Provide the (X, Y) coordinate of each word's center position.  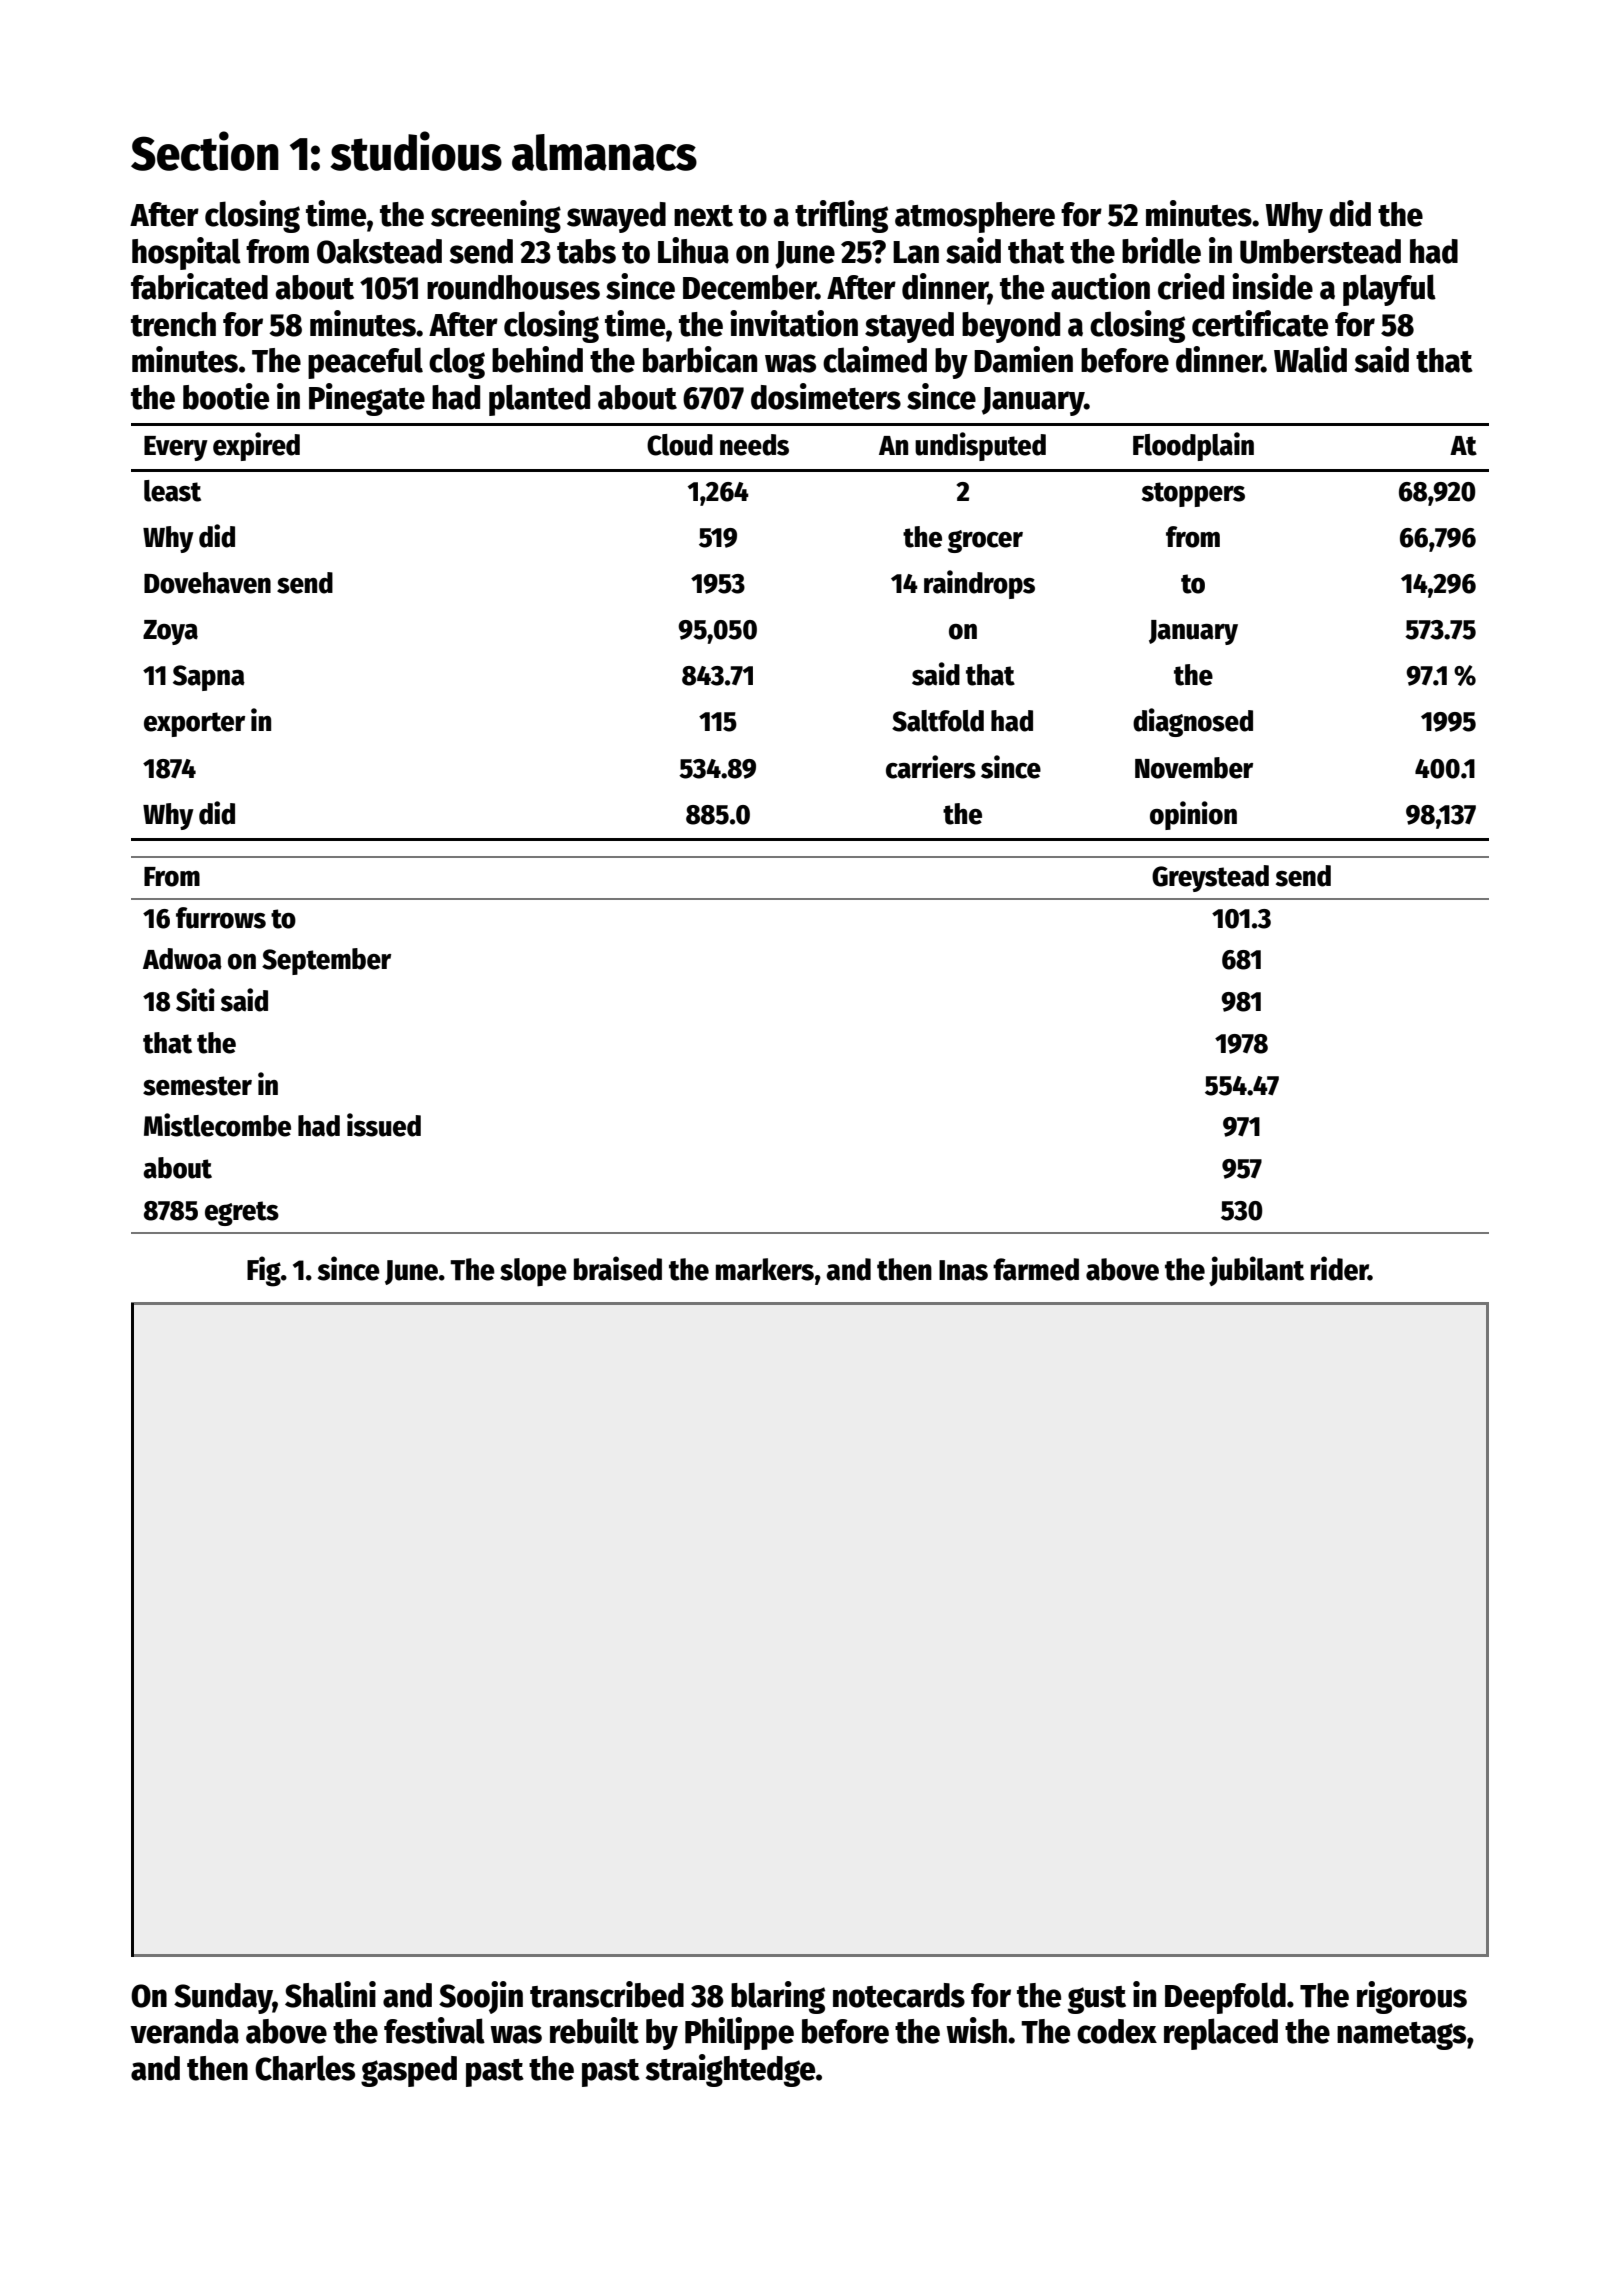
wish (976, 2030)
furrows (221, 918)
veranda (184, 2031)
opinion (1193, 815)
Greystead (1210, 878)
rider (1339, 1268)
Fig (264, 1271)
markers (765, 1269)
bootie (226, 396)
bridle (1161, 250)
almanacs (604, 152)
